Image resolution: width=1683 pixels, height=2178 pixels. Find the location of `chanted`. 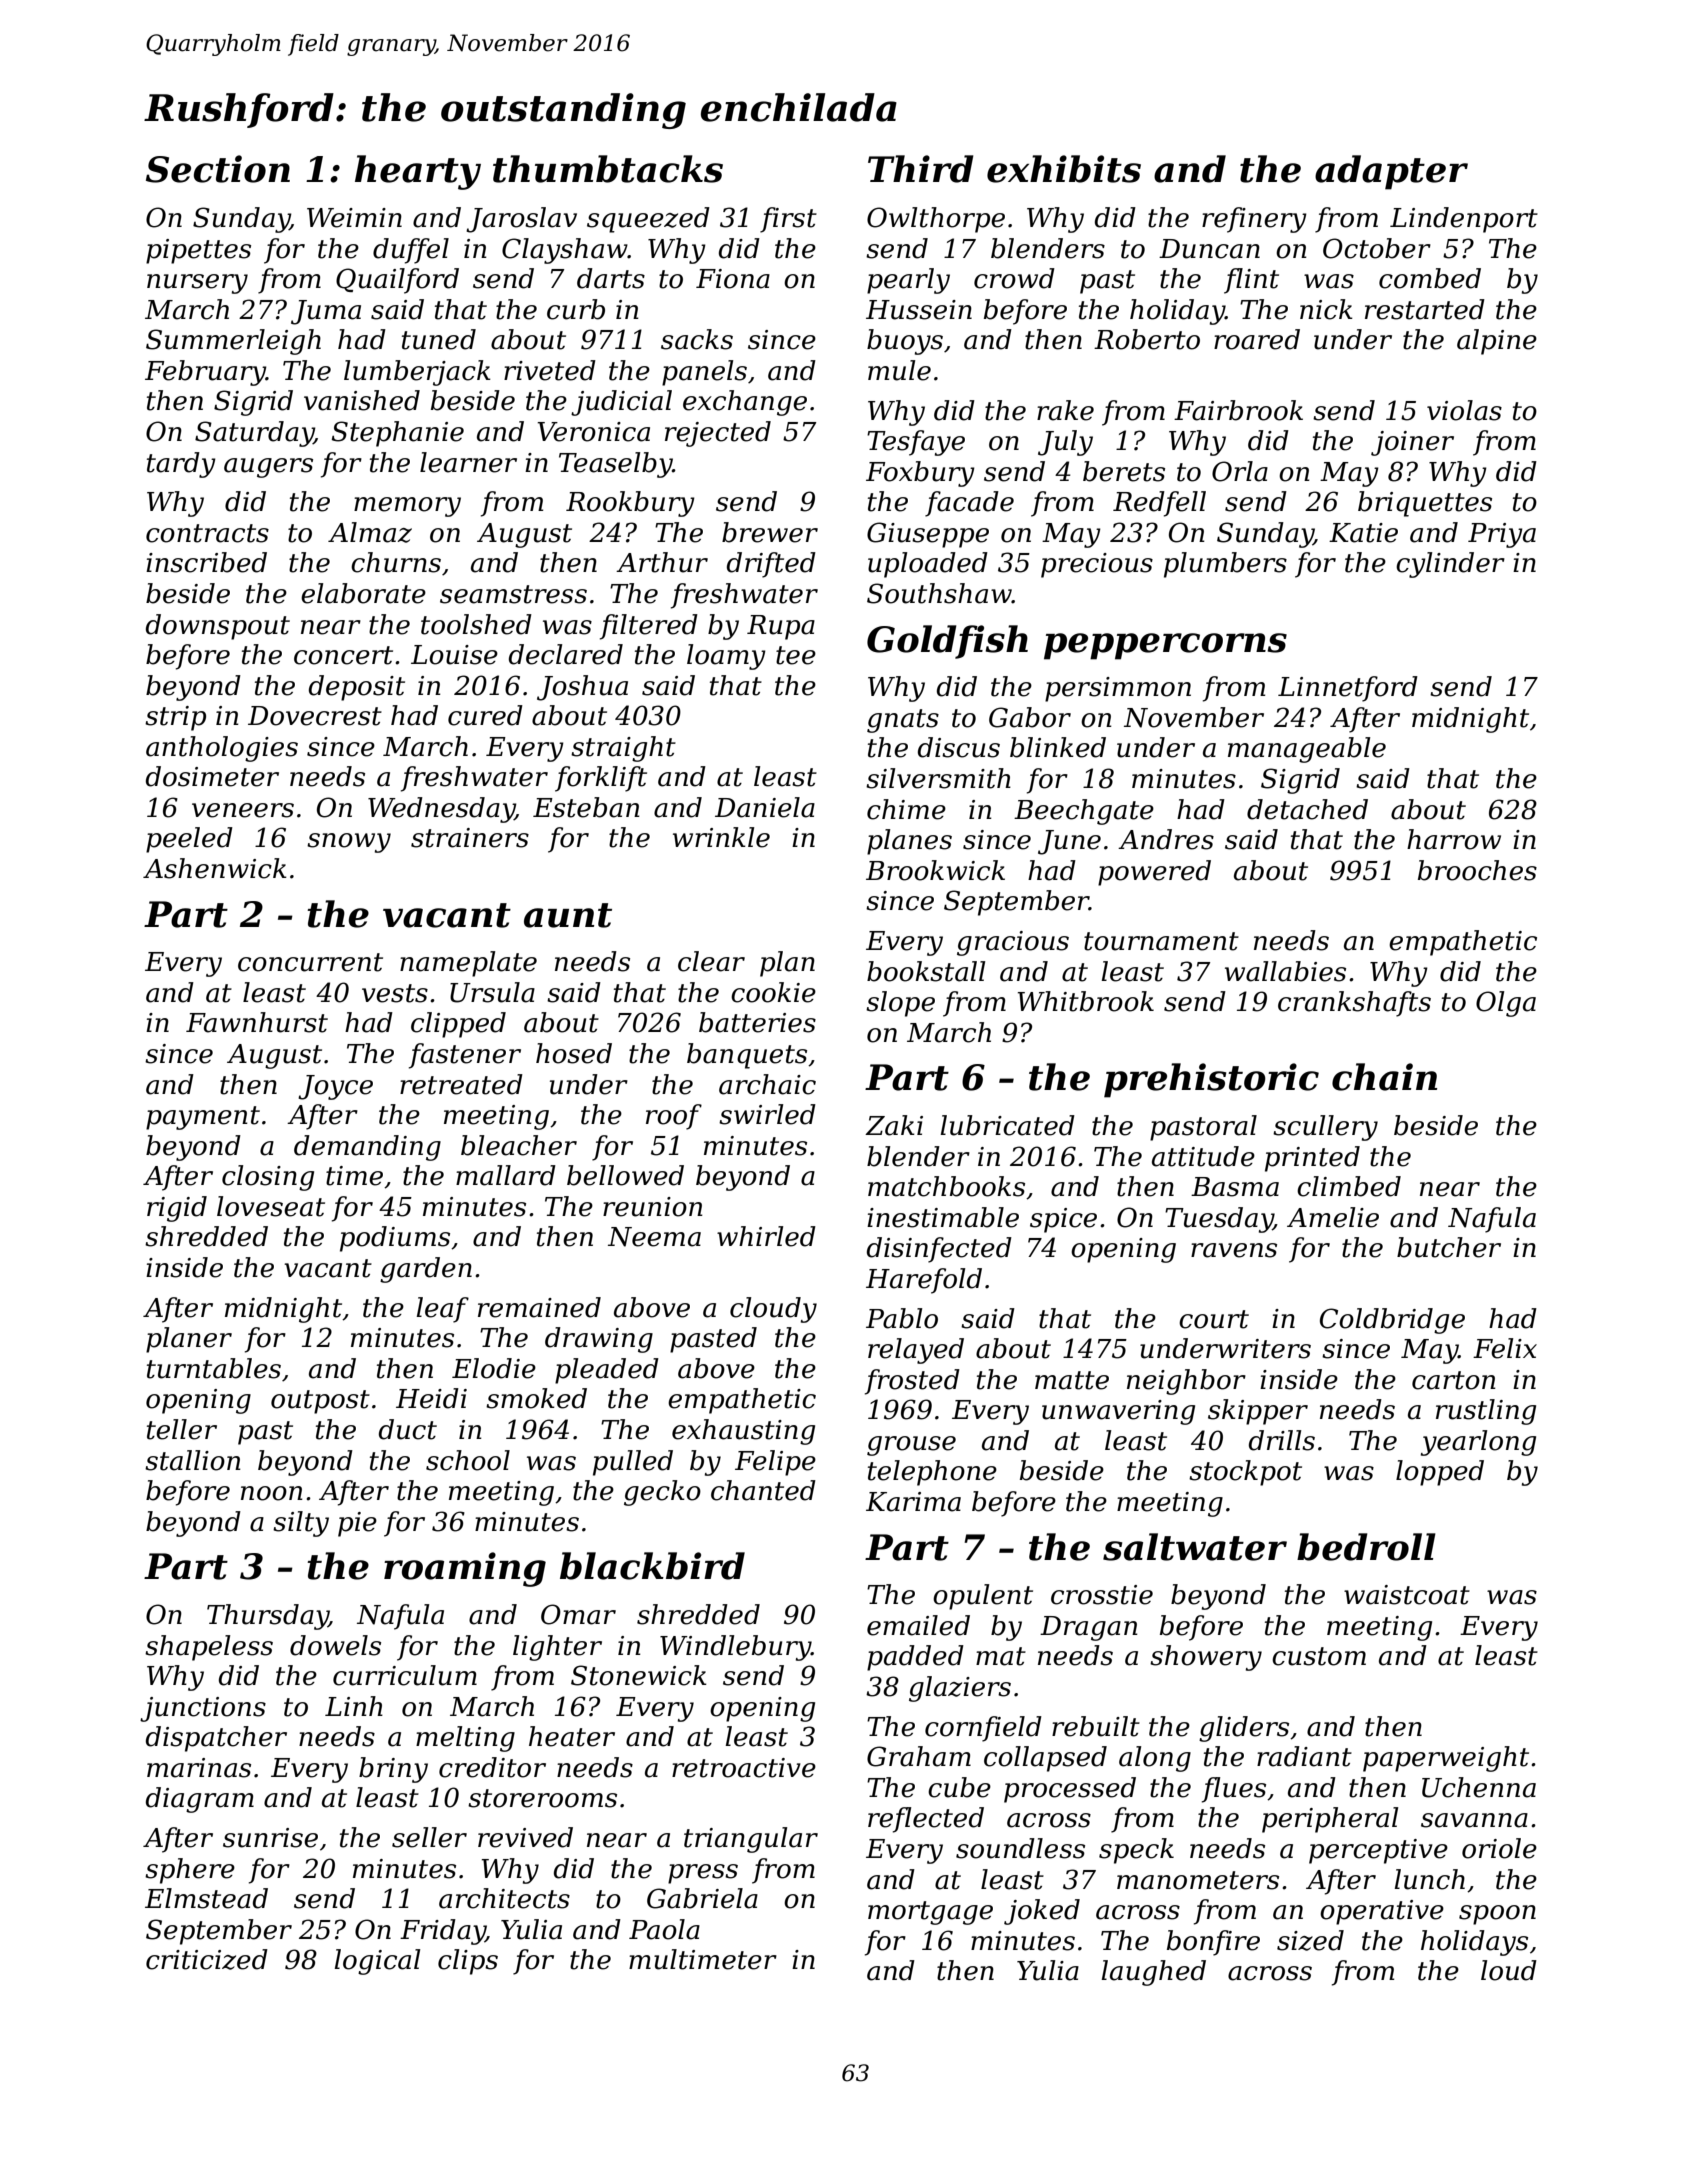

chanted is located at coordinates (763, 1490).
